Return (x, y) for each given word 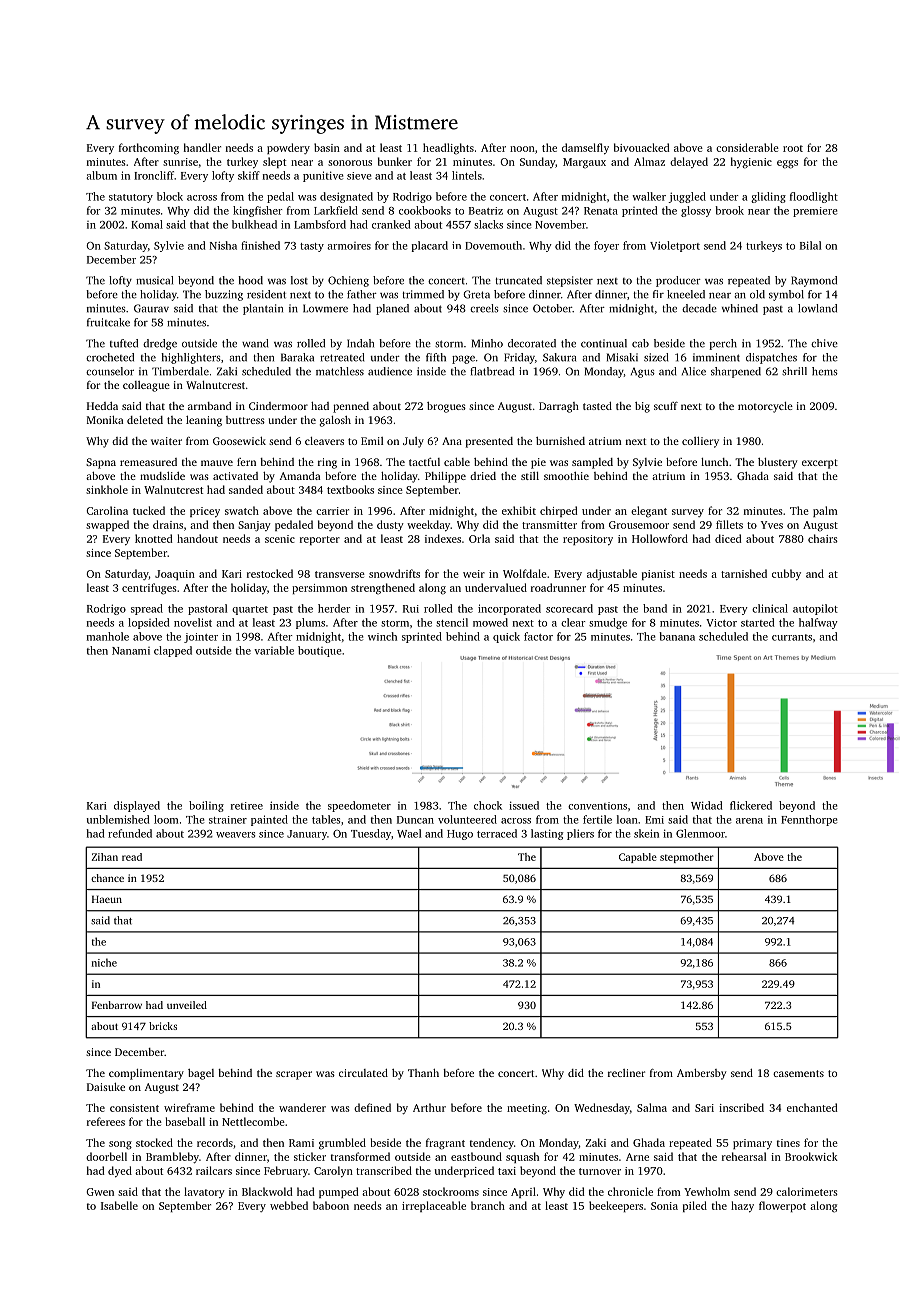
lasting (547, 834)
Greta (476, 294)
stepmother (686, 858)
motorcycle (765, 407)
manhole (108, 636)
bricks (163, 1026)
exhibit (519, 510)
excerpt (820, 464)
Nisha (223, 245)
